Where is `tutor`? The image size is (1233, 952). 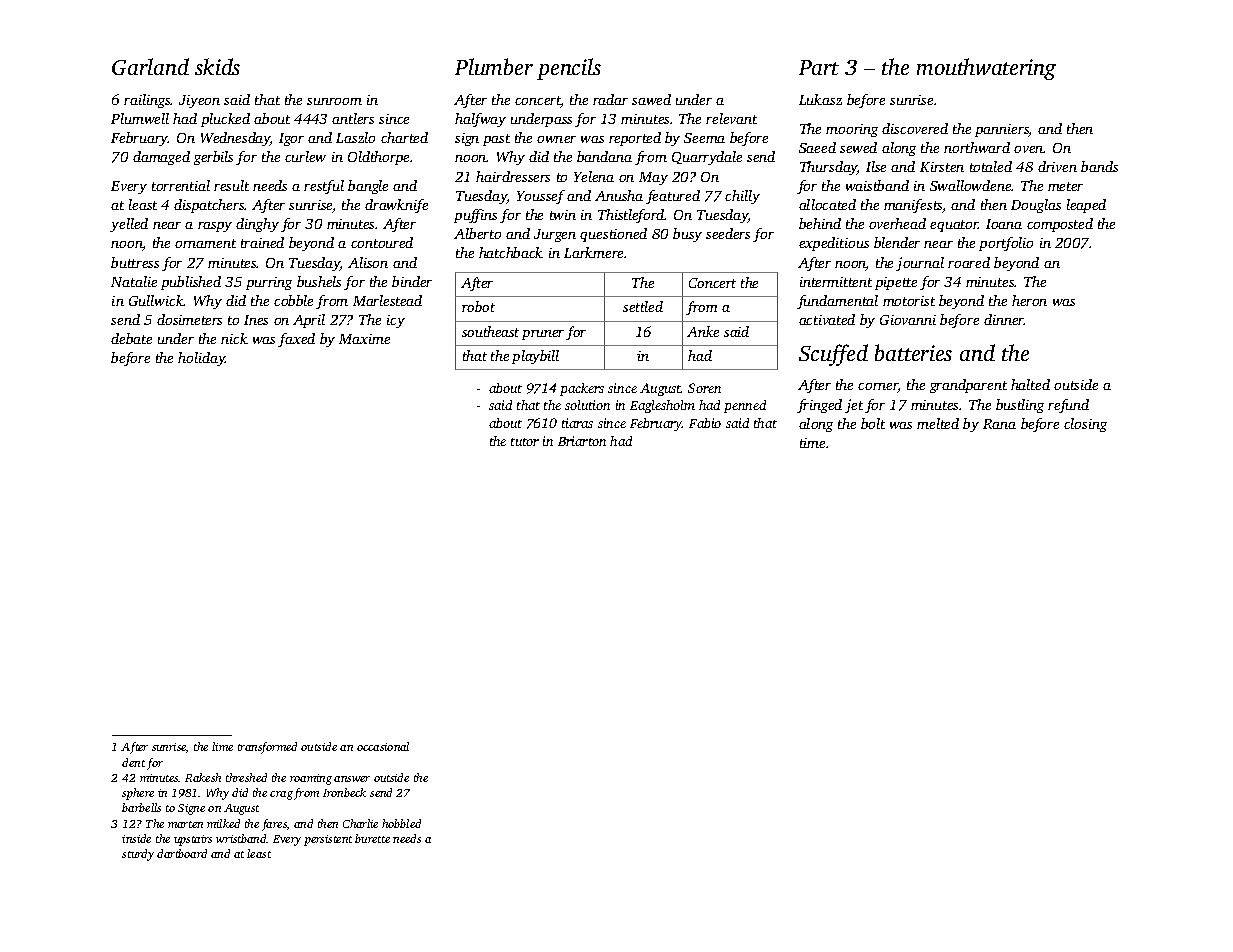 tutor is located at coordinates (525, 442).
